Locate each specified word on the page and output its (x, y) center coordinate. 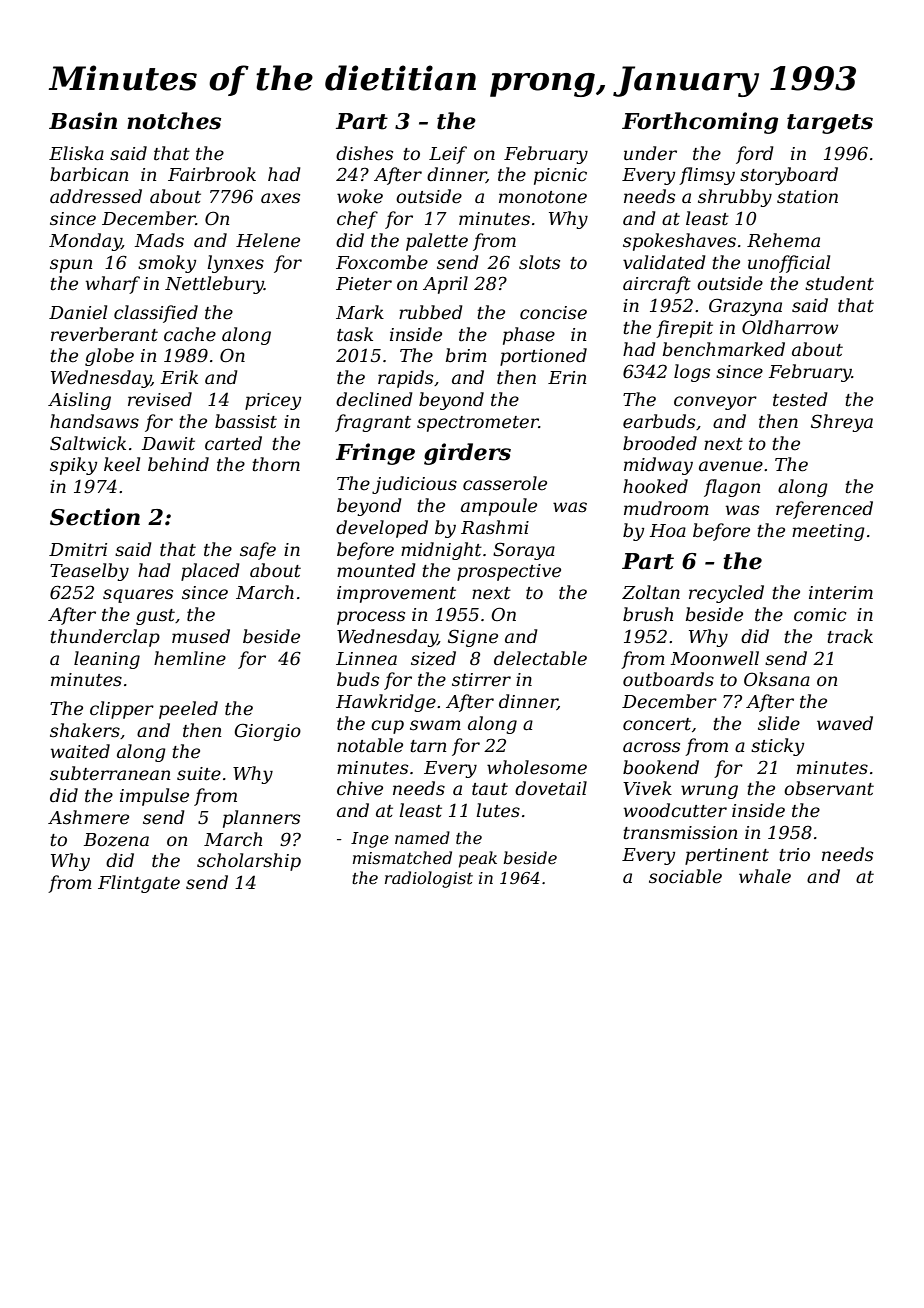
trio (794, 855)
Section (95, 517)
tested (800, 399)
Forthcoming (700, 123)
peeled (188, 710)
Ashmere (88, 817)
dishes (364, 153)
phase (529, 336)
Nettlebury (214, 285)
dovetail (551, 788)
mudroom (666, 508)
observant (829, 788)
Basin (83, 121)
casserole (505, 483)
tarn (428, 746)
